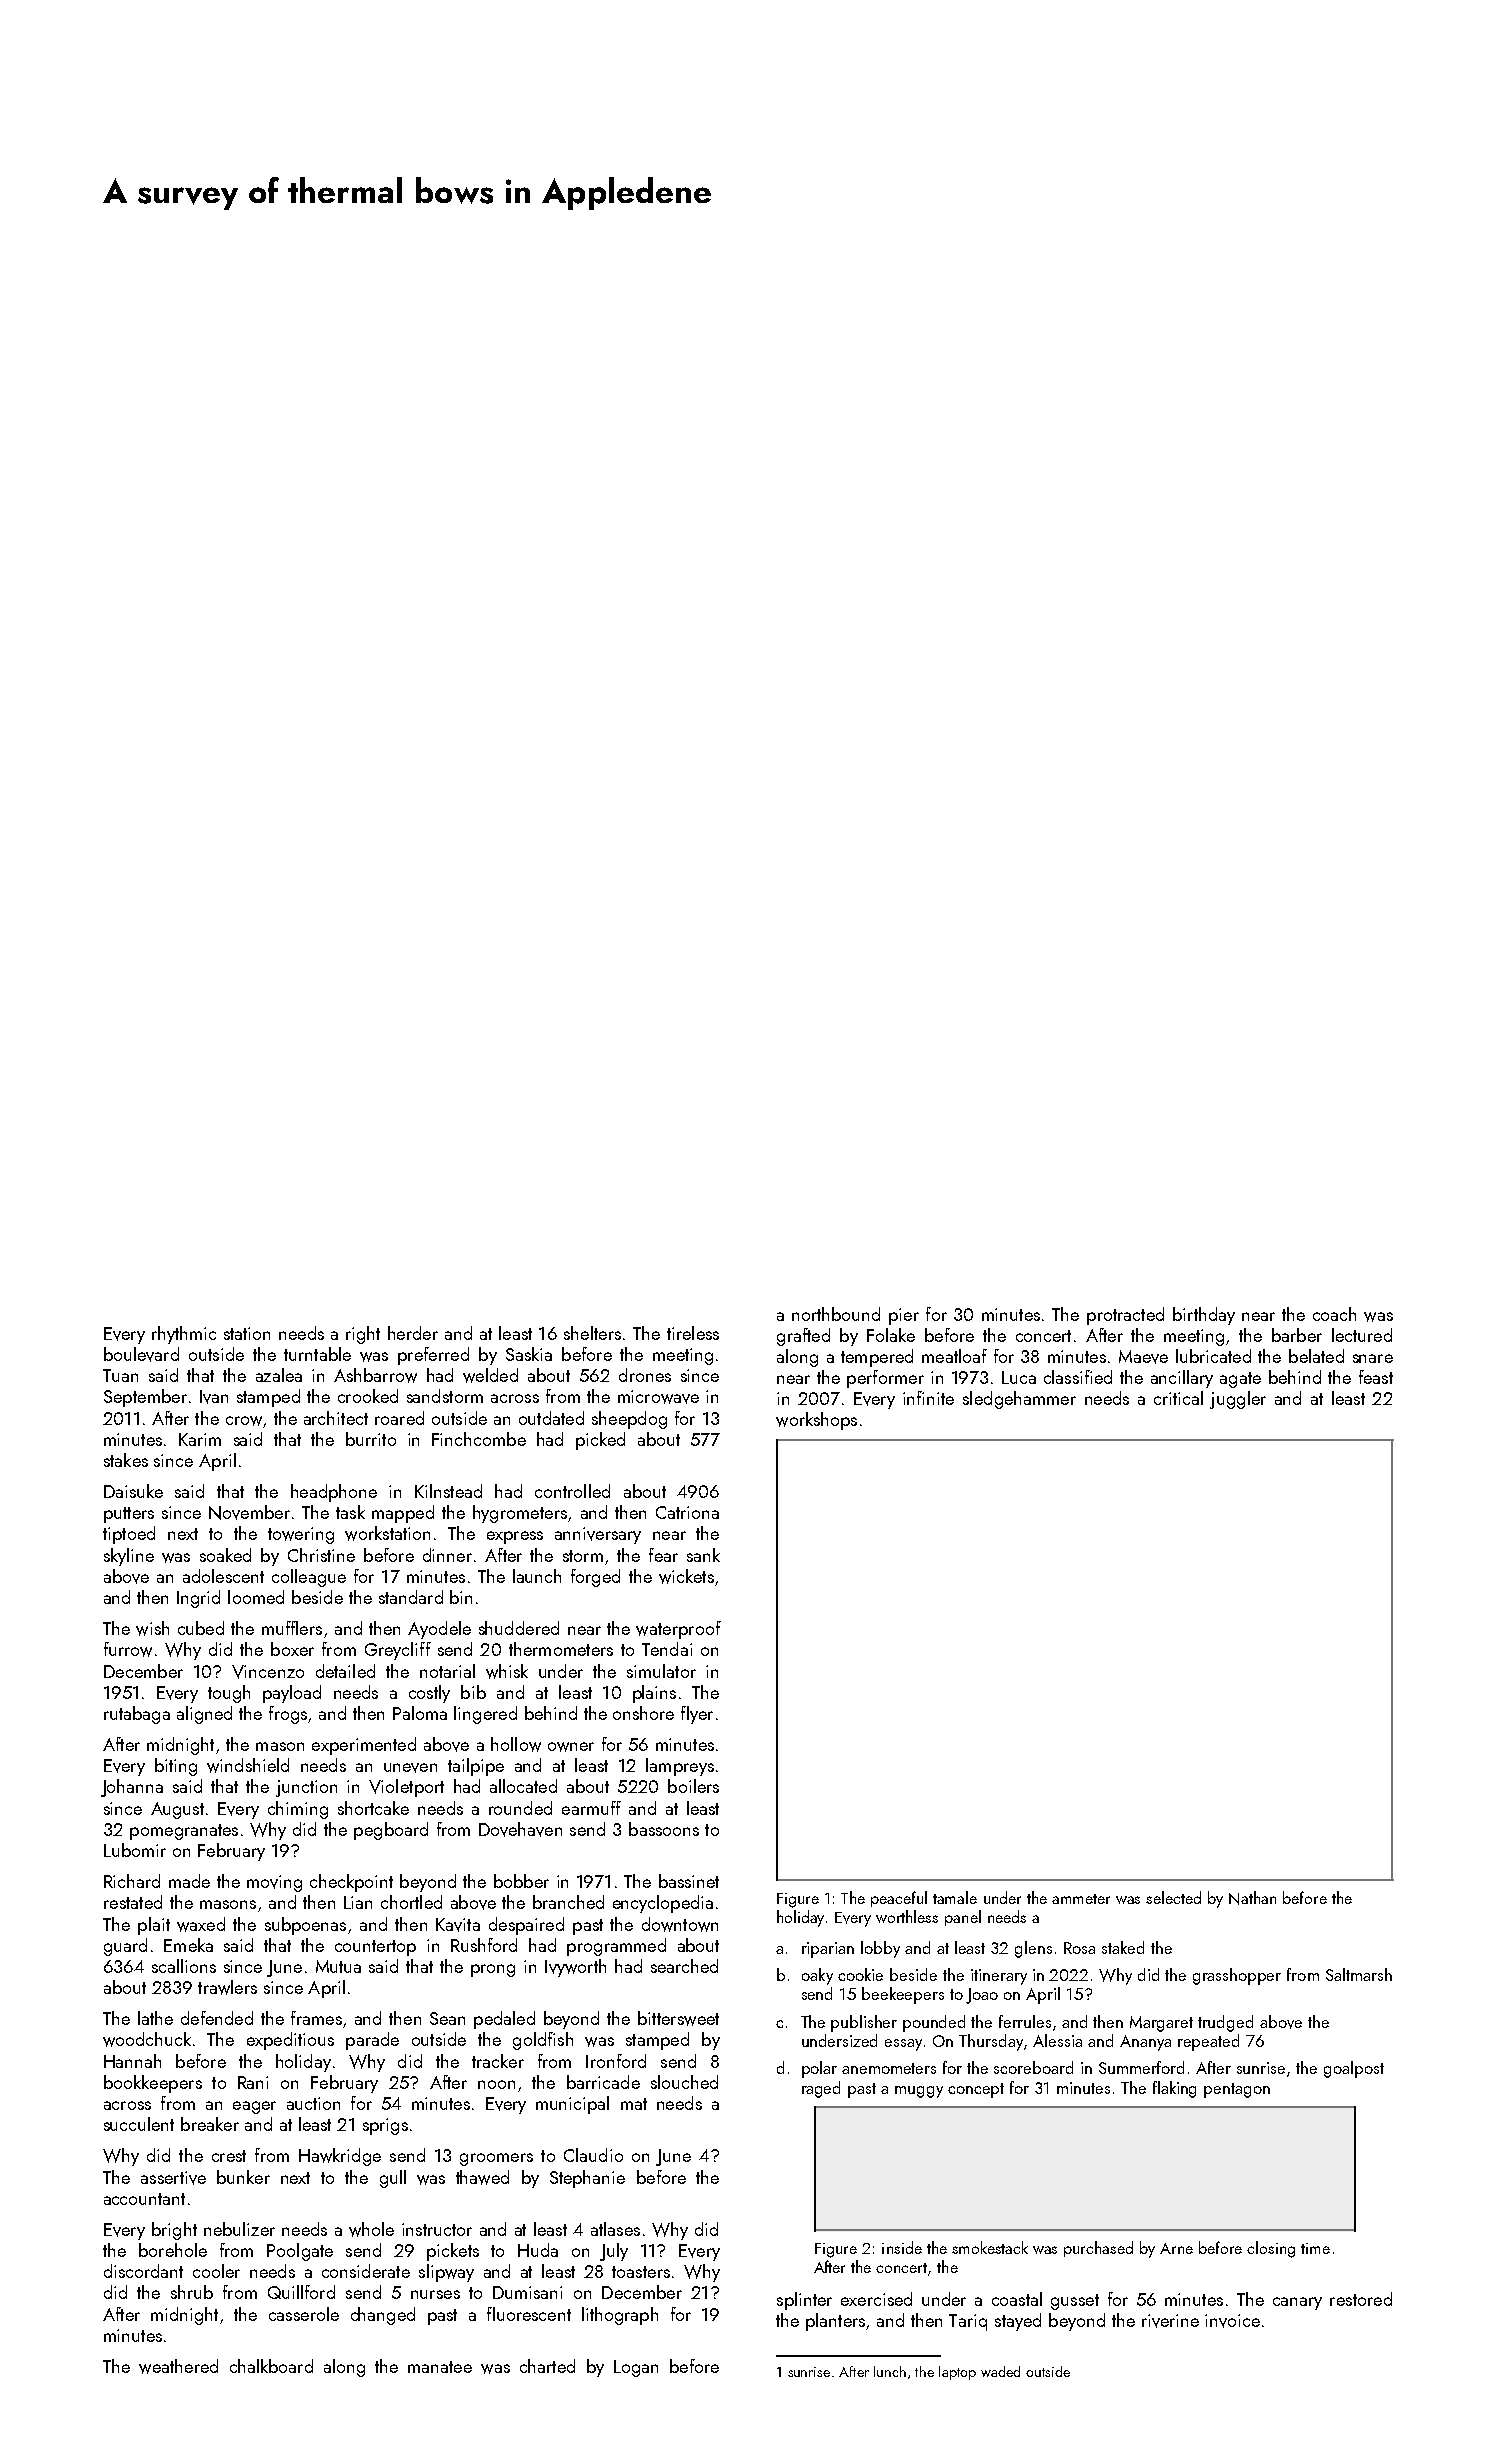 Image resolution: width=1496 pixels, height=2464 pixels. Describe the element at coordinates (634, 2104) in the screenshot. I see `mat` at that location.
